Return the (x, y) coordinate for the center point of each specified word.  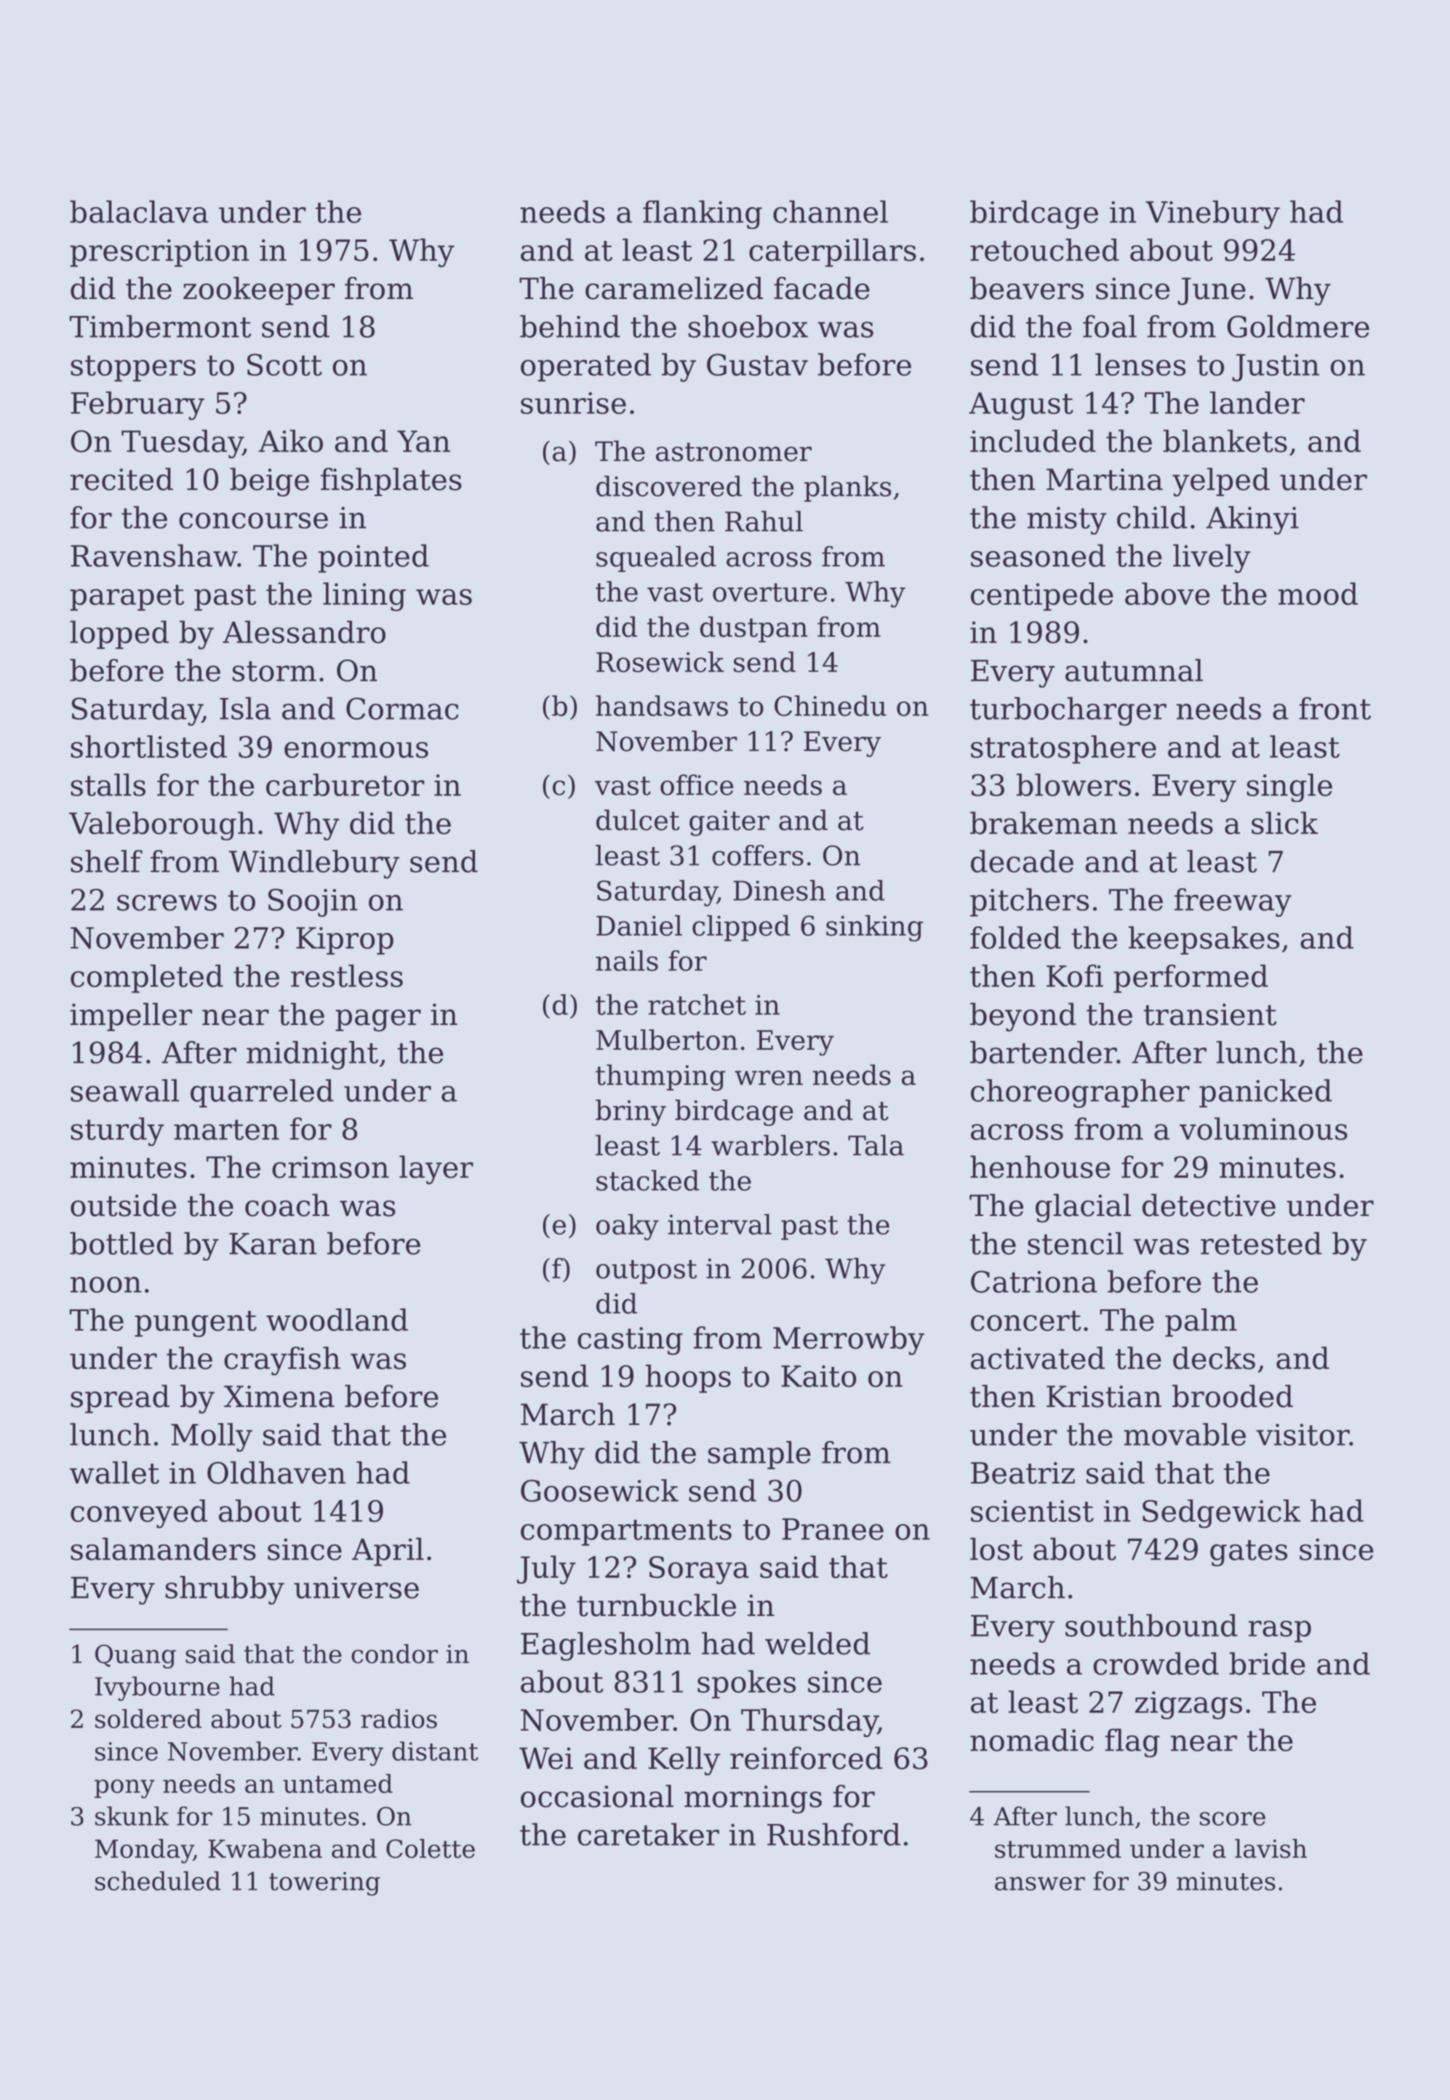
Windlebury (314, 864)
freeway (1233, 902)
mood (1318, 593)
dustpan (754, 629)
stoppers (133, 368)
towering (324, 1884)
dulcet (638, 820)
